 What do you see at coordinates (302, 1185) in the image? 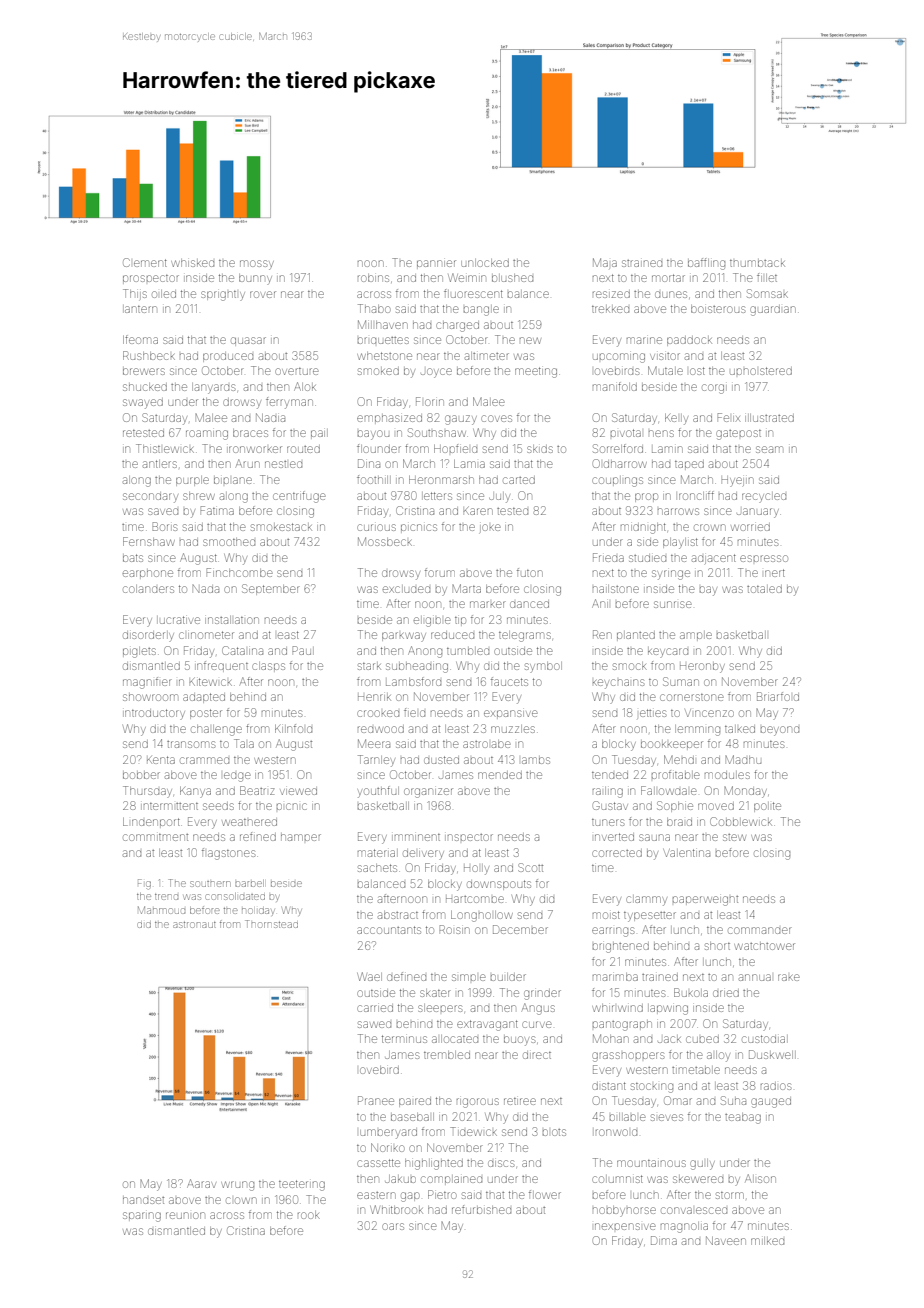
I see `teetering` at bounding box center [302, 1185].
